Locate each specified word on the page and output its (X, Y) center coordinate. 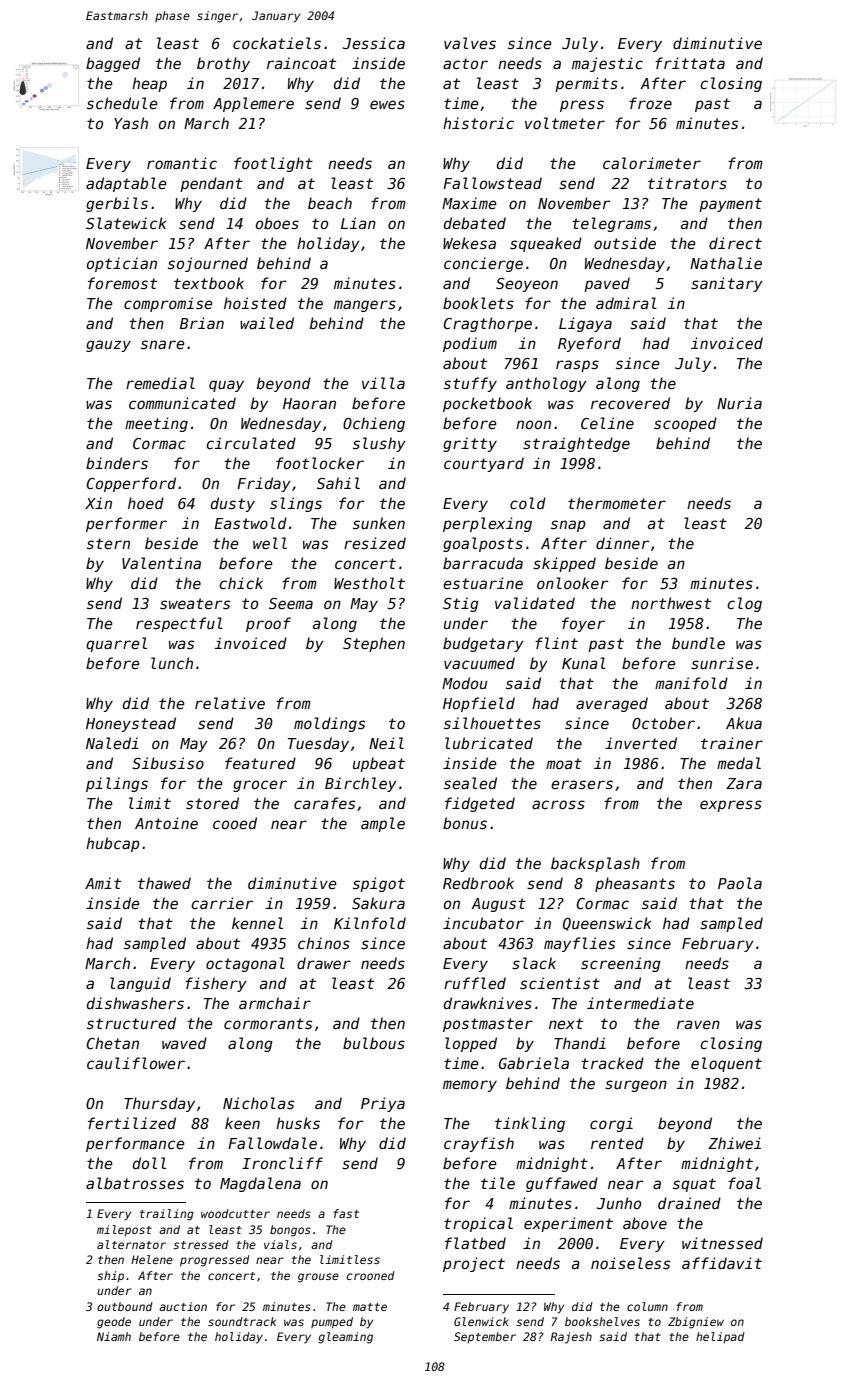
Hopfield (479, 704)
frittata (690, 63)
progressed (215, 1261)
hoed (146, 503)
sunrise (722, 663)
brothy (223, 64)
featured (260, 763)
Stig (461, 604)
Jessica (374, 43)
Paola (740, 883)
